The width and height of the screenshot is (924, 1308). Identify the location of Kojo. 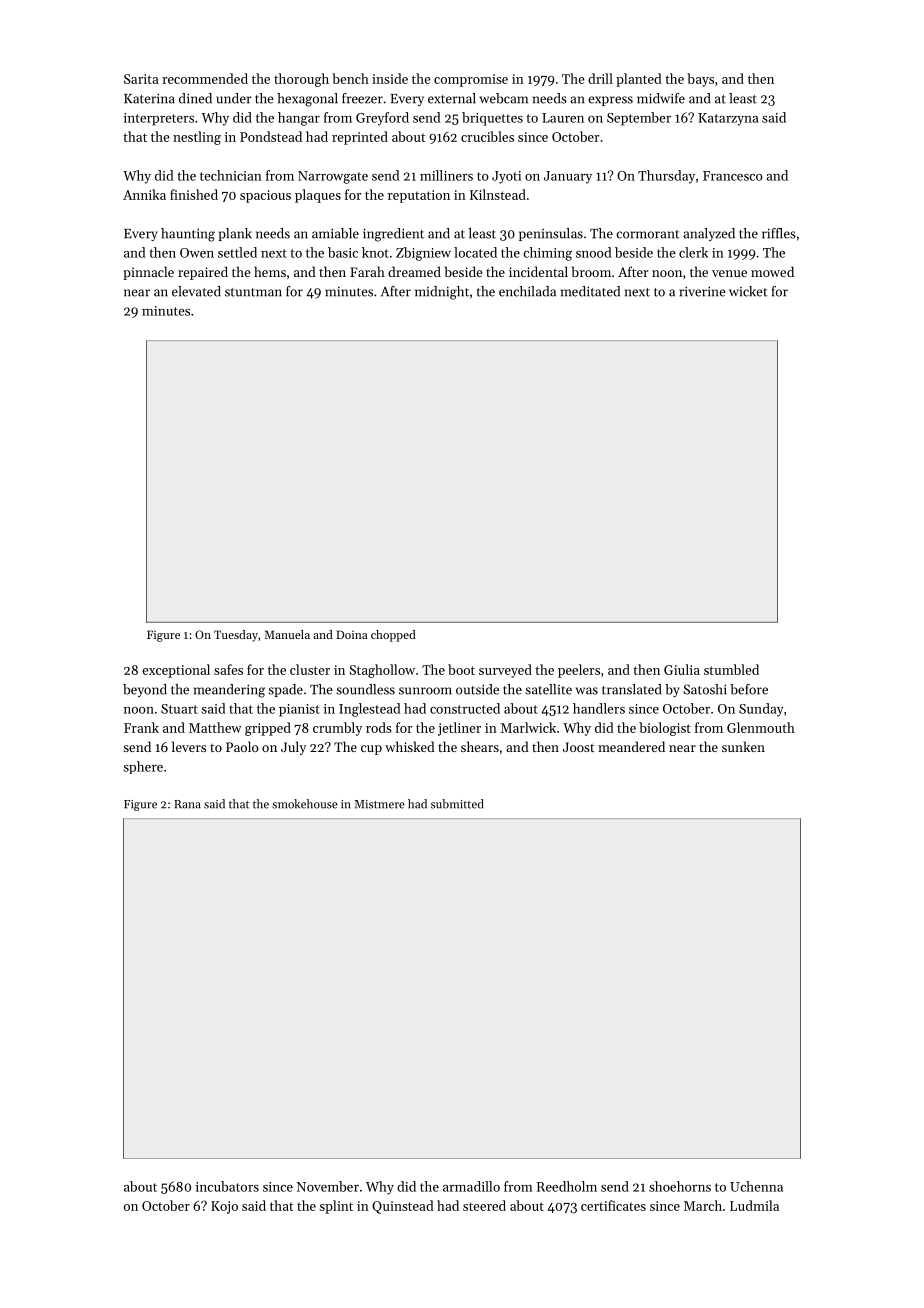
(224, 1207).
